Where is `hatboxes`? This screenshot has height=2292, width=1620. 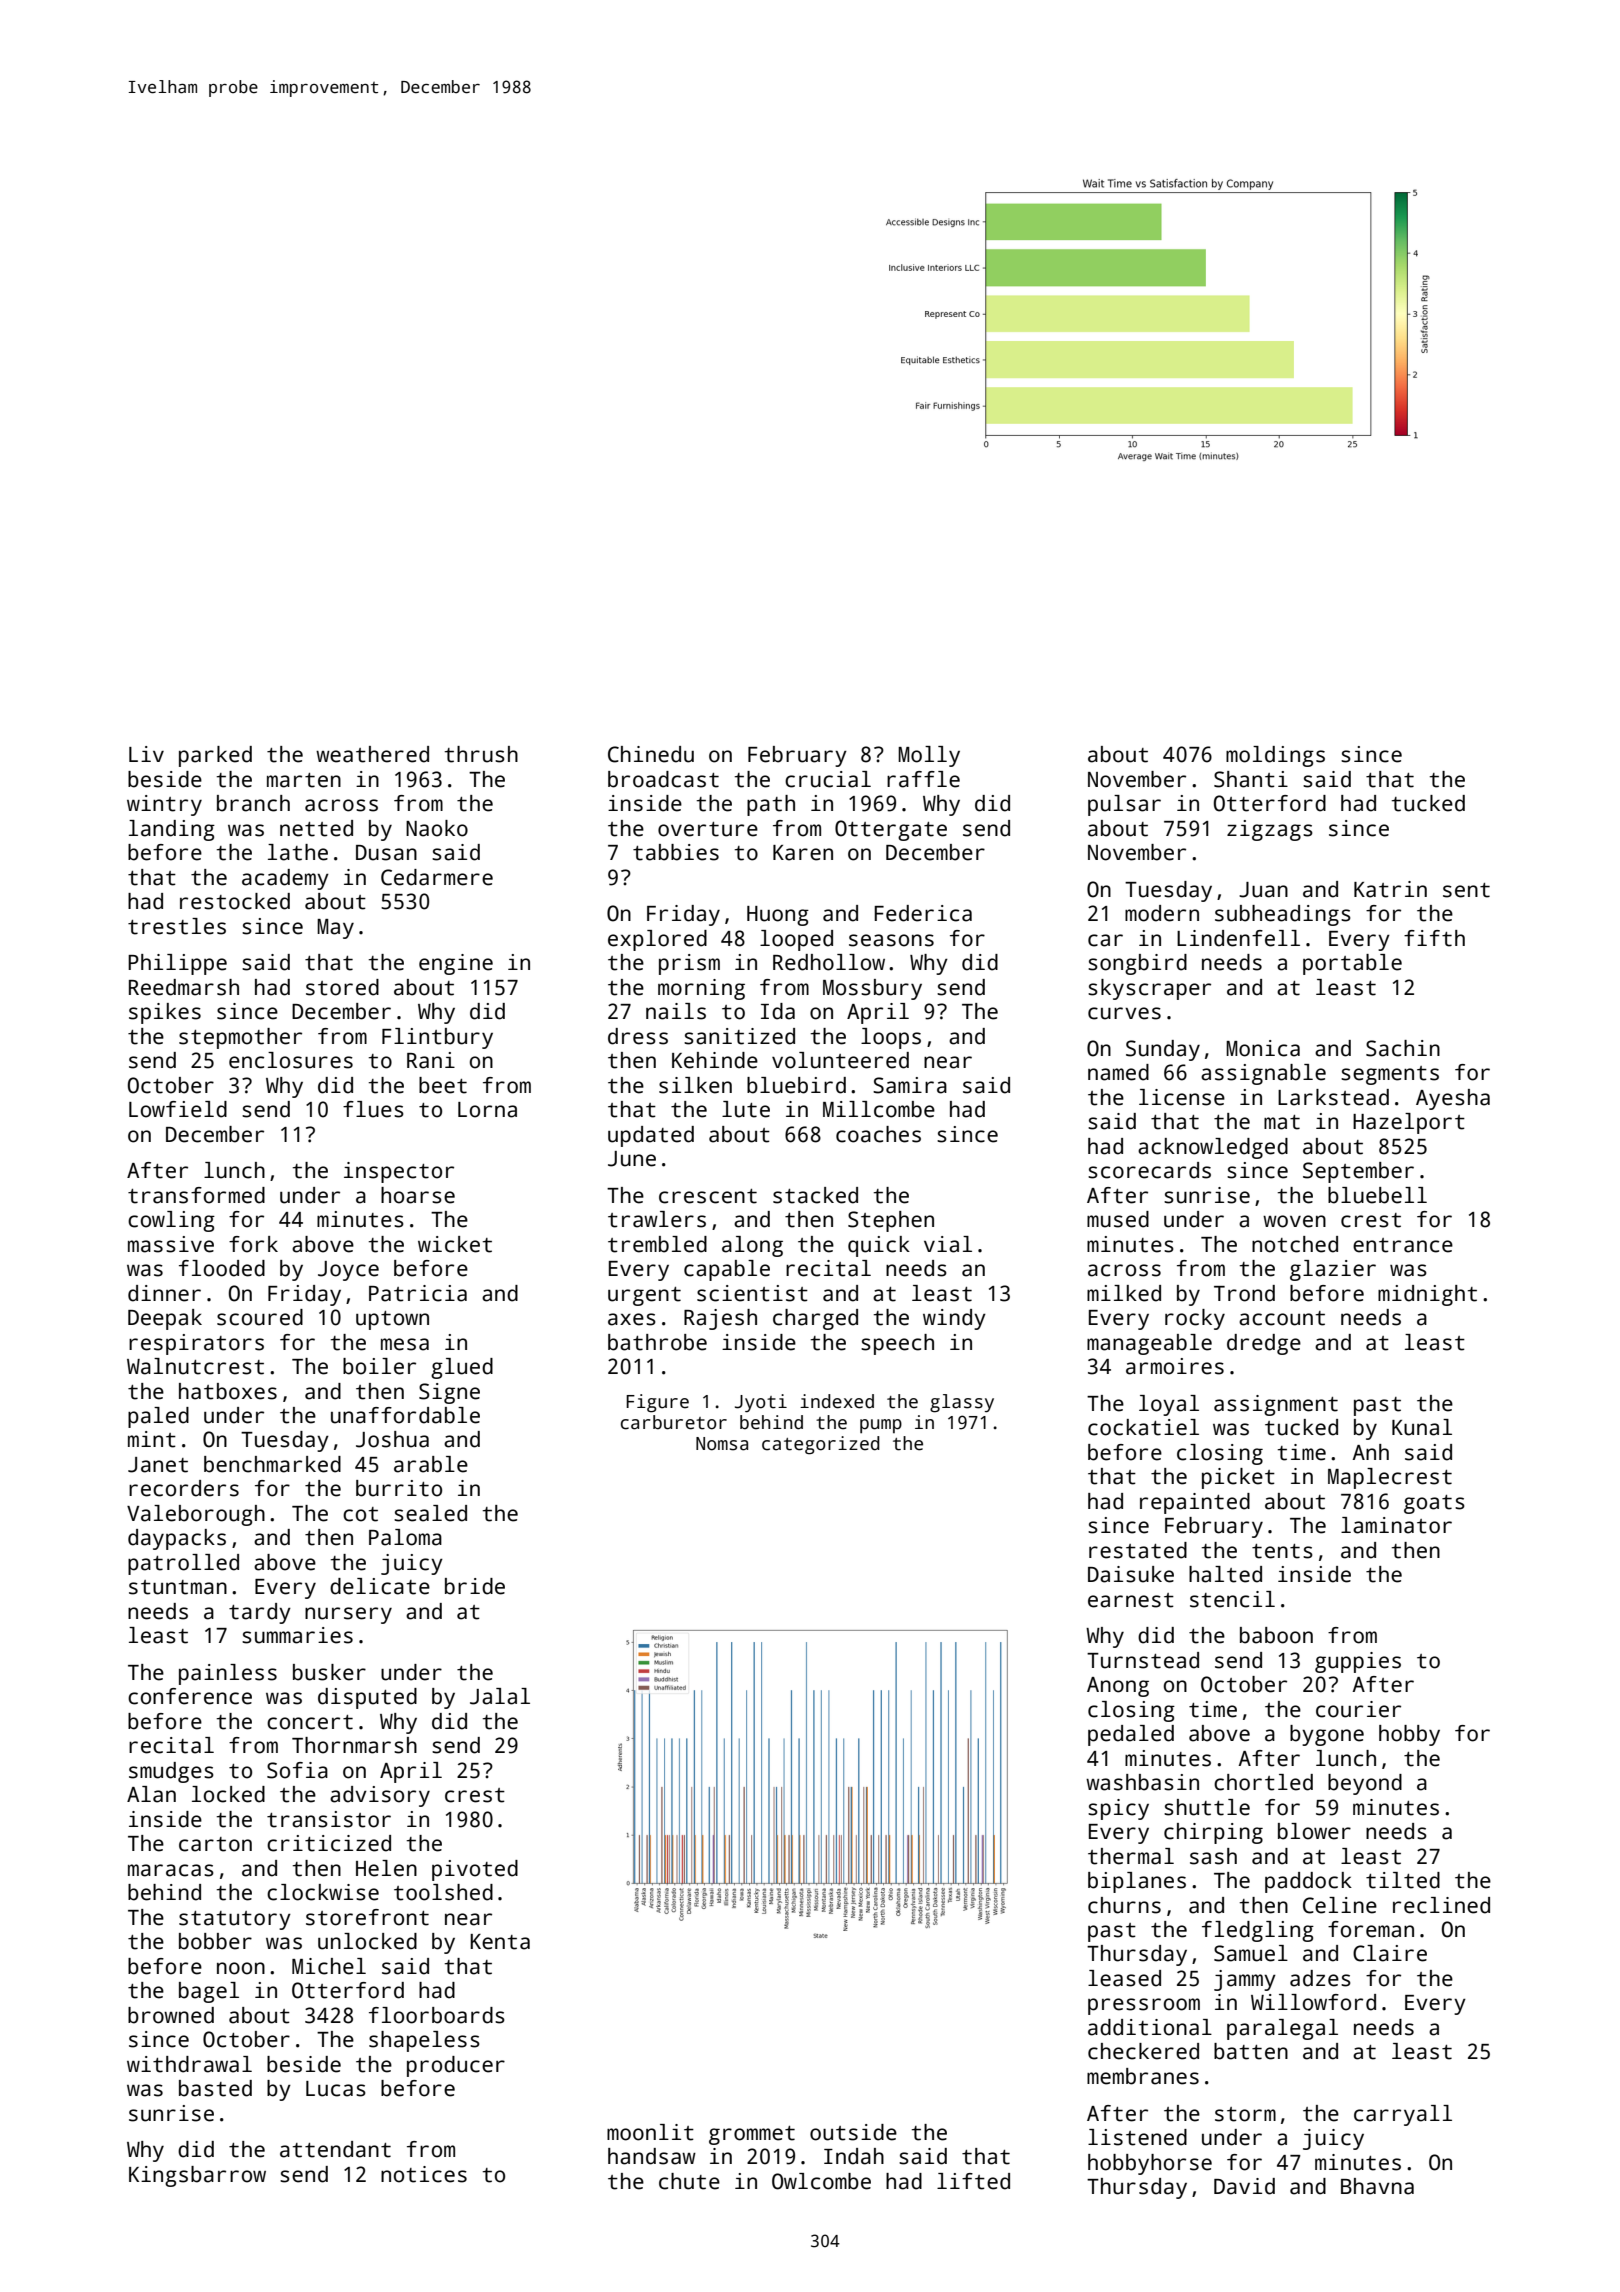 hatboxes is located at coordinates (228, 1391).
